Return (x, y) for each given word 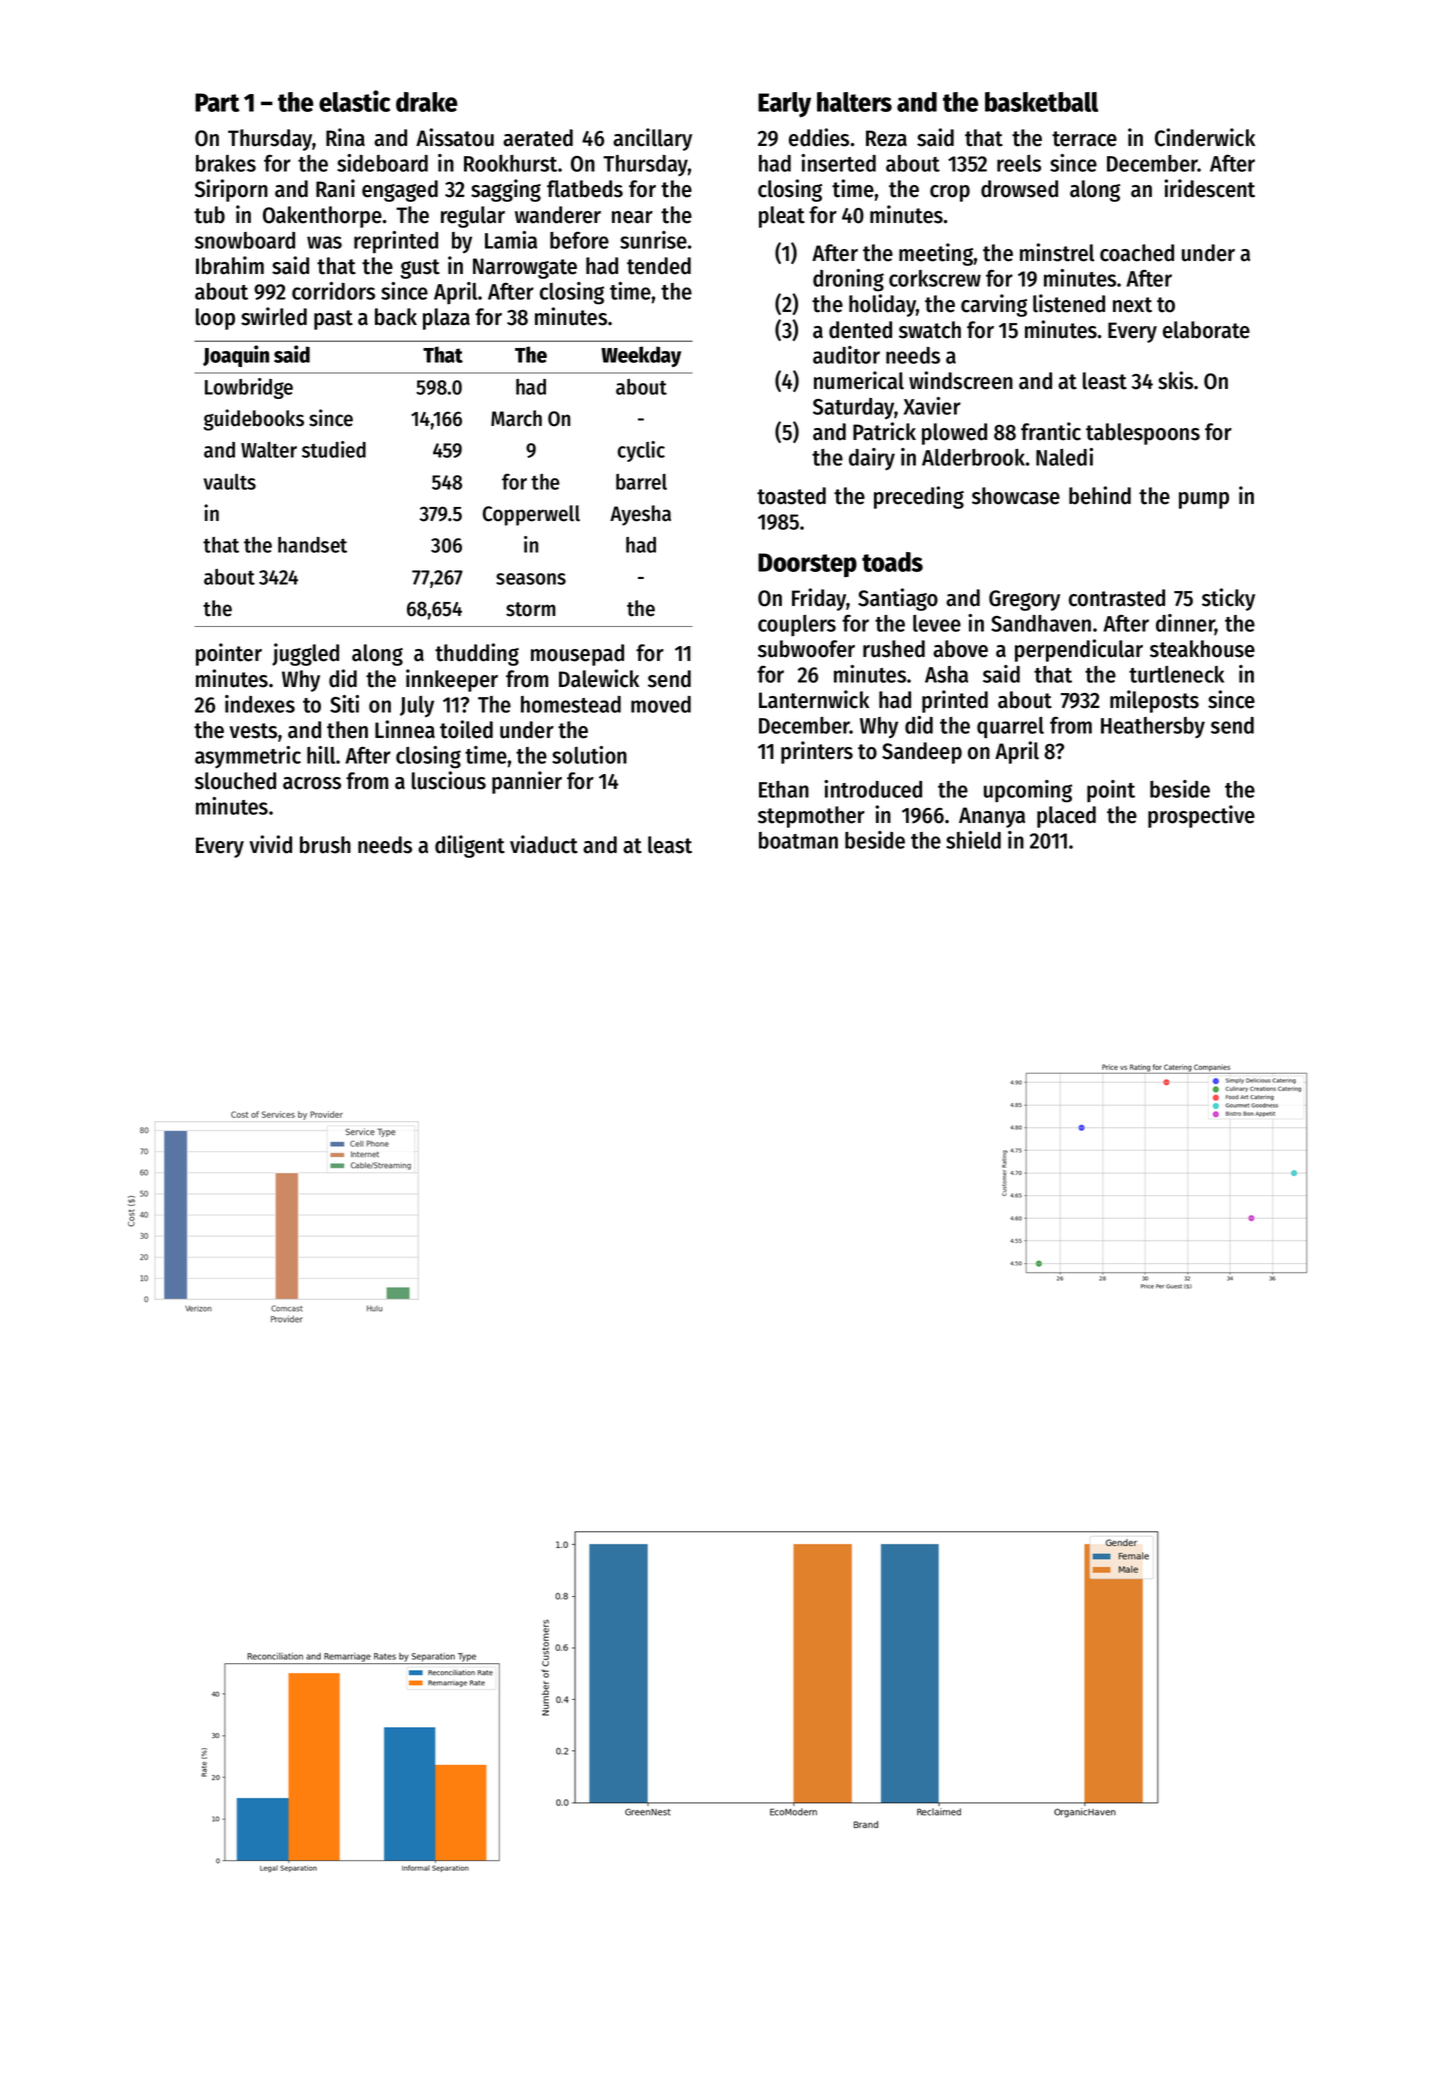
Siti (344, 704)
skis (1175, 380)
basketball (1041, 102)
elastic (354, 101)
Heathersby (1153, 728)
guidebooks (254, 420)
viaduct (544, 844)
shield (973, 840)
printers (817, 752)
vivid (270, 844)
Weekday (641, 356)
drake (427, 102)
